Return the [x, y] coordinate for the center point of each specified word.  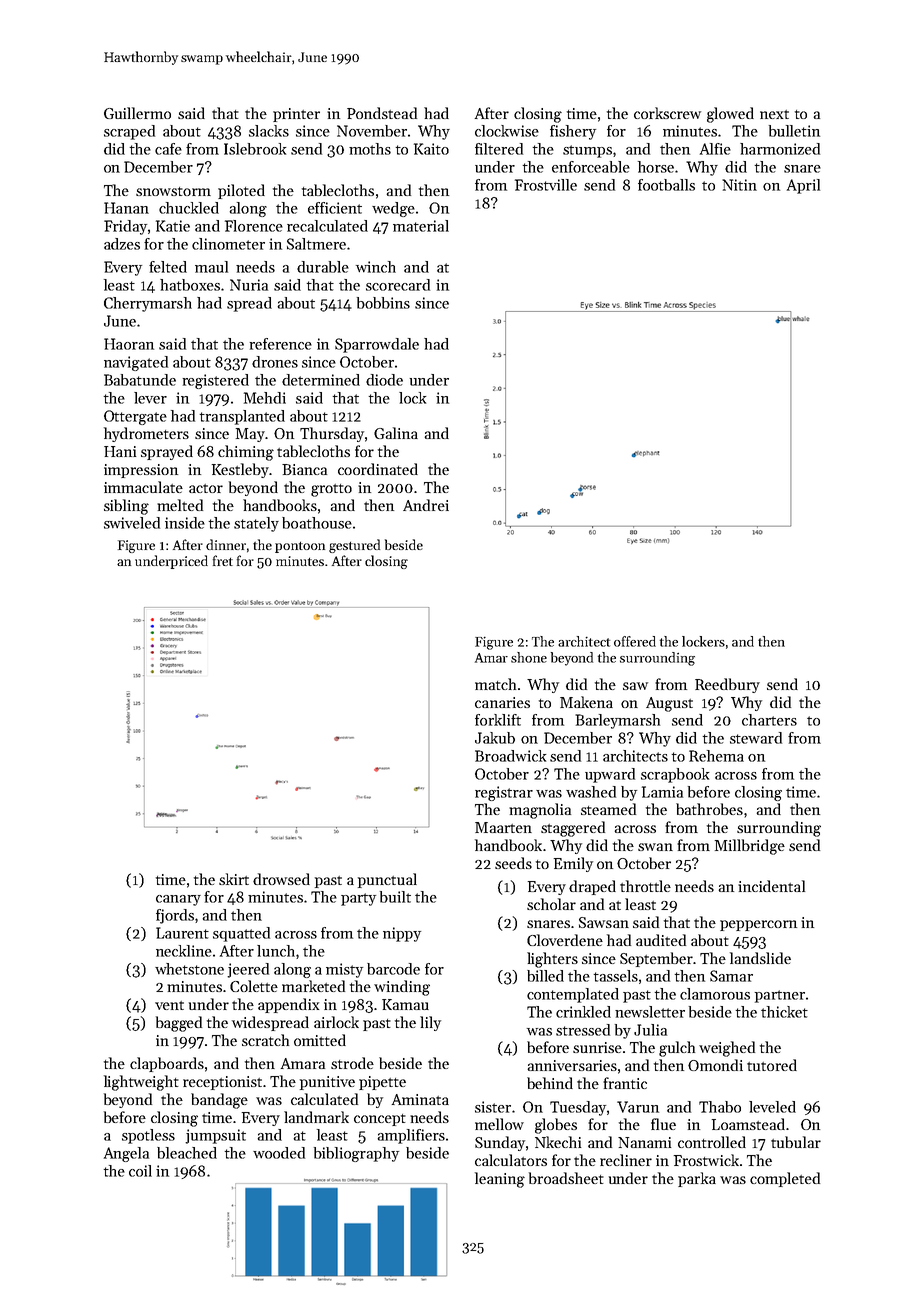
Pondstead [382, 113]
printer [296, 115]
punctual [387, 880]
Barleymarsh [617, 721]
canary [178, 900]
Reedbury [727, 685]
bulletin [794, 131]
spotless [148, 1136]
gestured [354, 546]
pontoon [300, 547]
